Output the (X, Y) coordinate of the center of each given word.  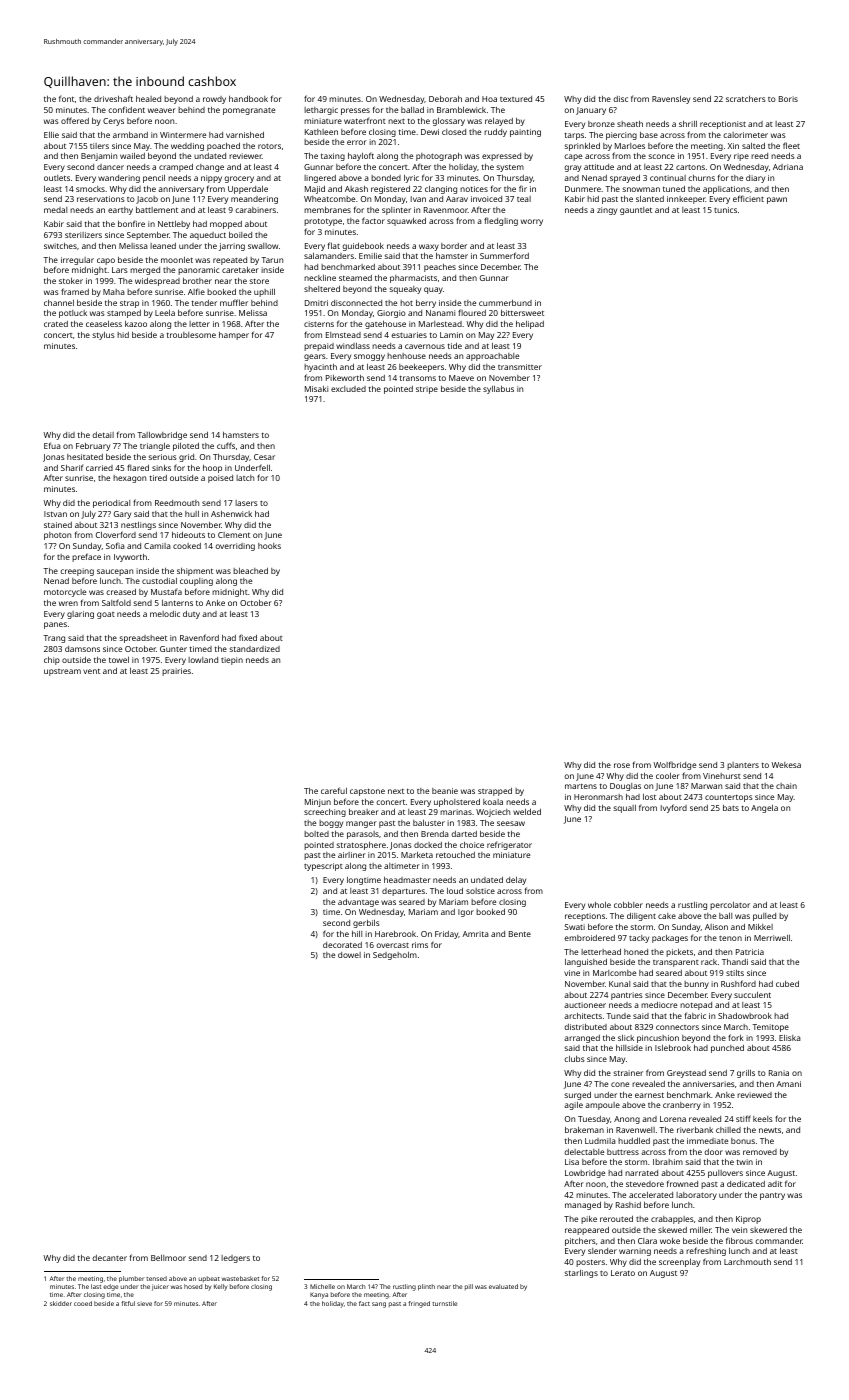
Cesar (264, 457)
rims (420, 945)
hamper (234, 336)
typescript (323, 867)
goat (106, 615)
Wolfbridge (674, 765)
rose (622, 765)
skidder (61, 1303)
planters (743, 766)
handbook (248, 99)
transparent (676, 963)
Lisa (572, 1162)
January (591, 111)
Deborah (445, 99)
